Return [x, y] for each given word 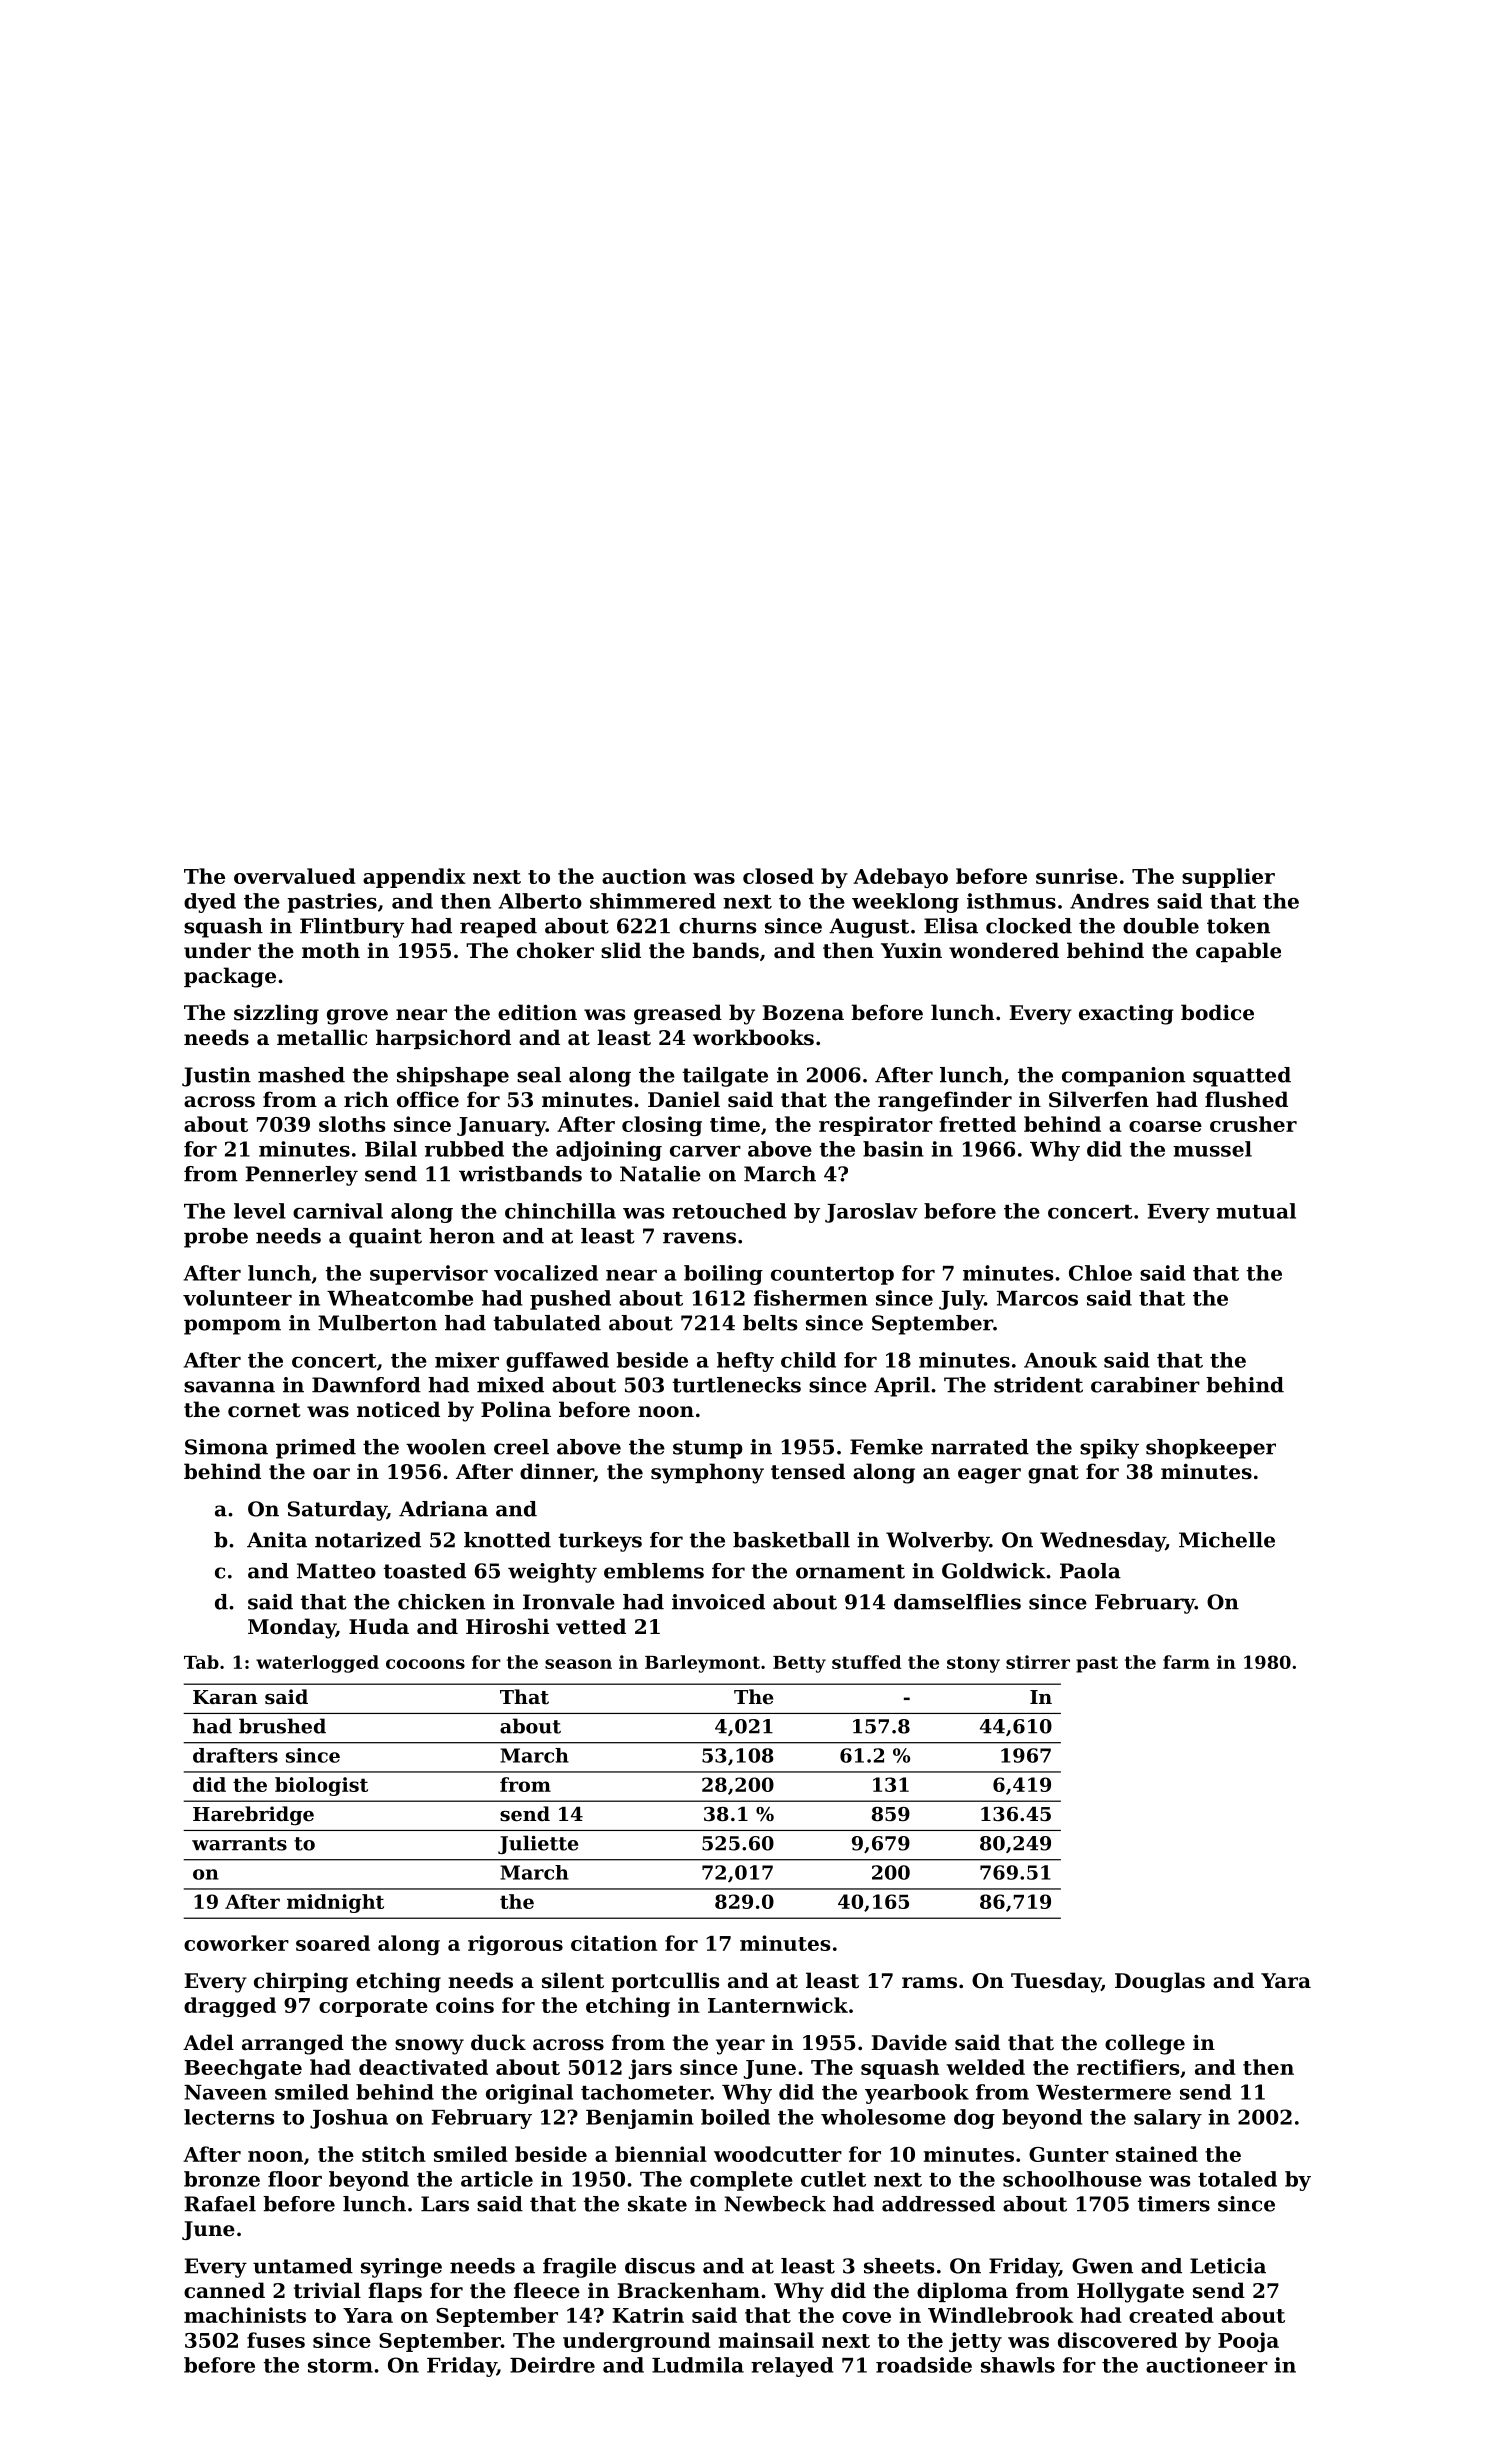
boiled [735, 2117]
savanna [229, 1387]
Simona [226, 1447]
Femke [886, 1447]
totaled [1237, 2179]
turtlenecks [736, 1385]
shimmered [653, 901]
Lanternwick [778, 2005]
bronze [222, 2179]
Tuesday [1056, 1982]
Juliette [538, 1844]
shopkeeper [1211, 1449]
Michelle [1227, 1540]
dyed [210, 903]
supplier [1228, 878]
